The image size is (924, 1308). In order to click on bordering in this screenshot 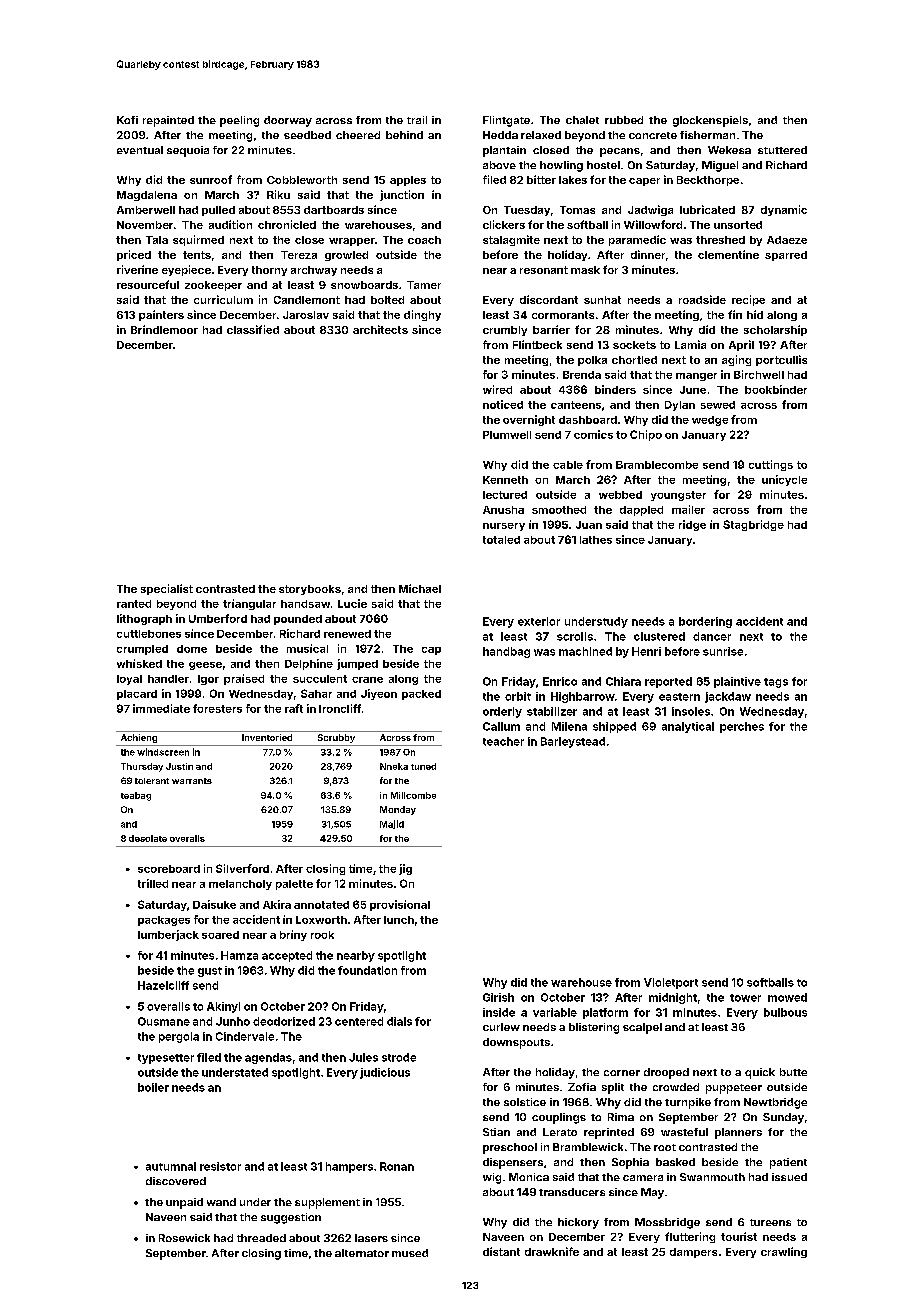, I will do `click(705, 622)`.
